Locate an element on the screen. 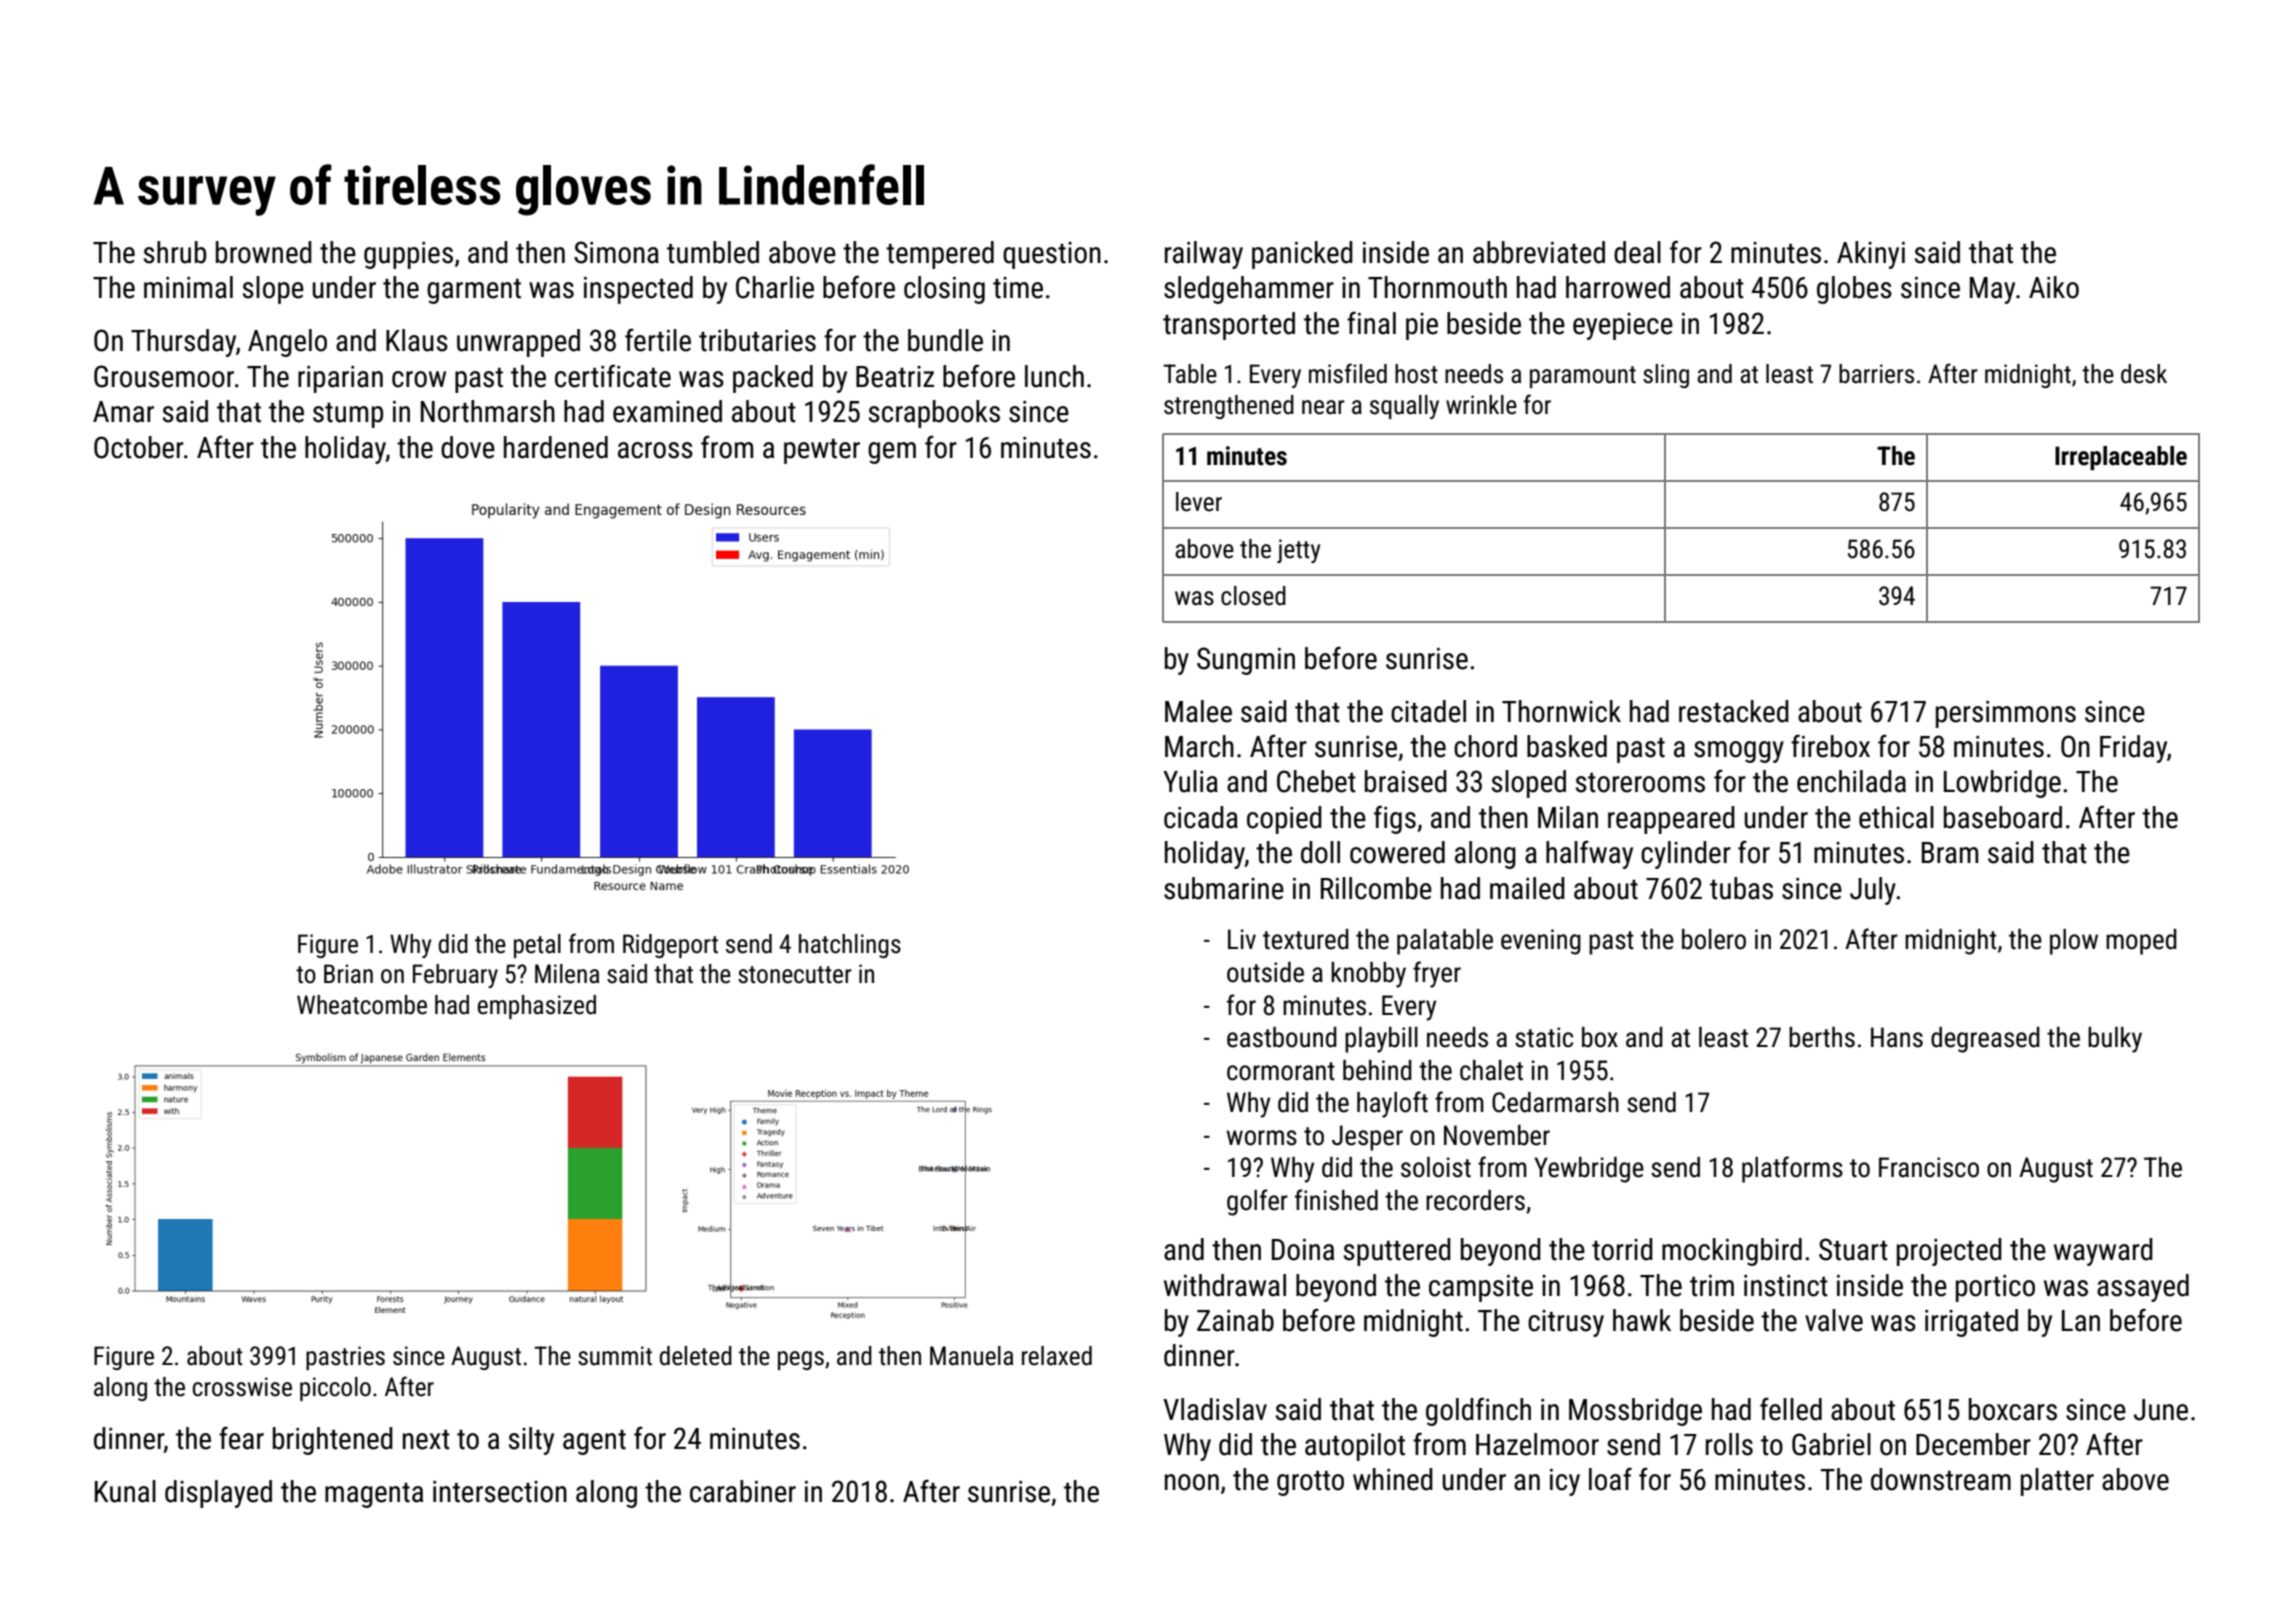 This screenshot has height=1620, width=2292. sledgehammer is located at coordinates (1249, 290).
